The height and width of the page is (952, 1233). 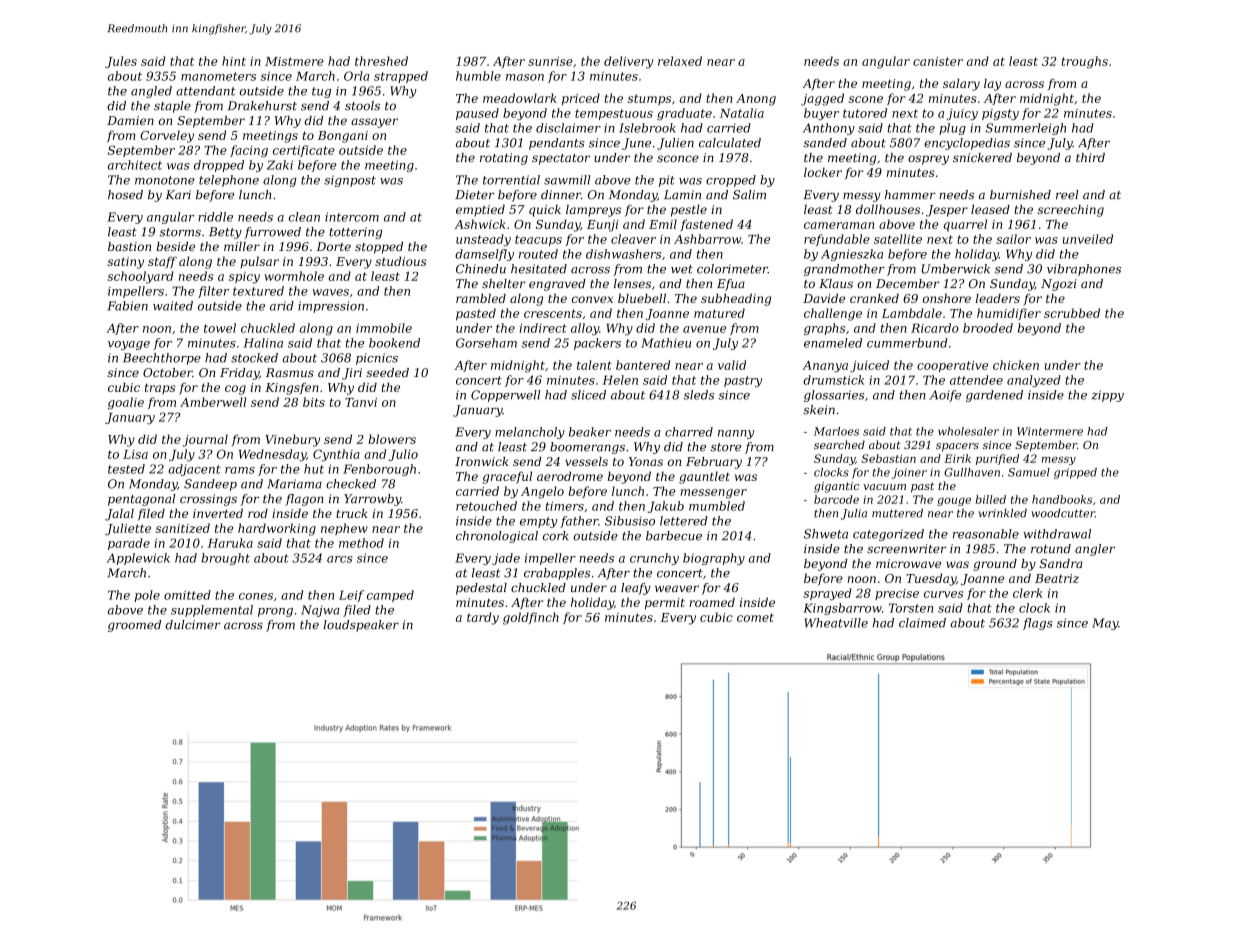 I want to click on Drakehurst, so click(x=262, y=106).
